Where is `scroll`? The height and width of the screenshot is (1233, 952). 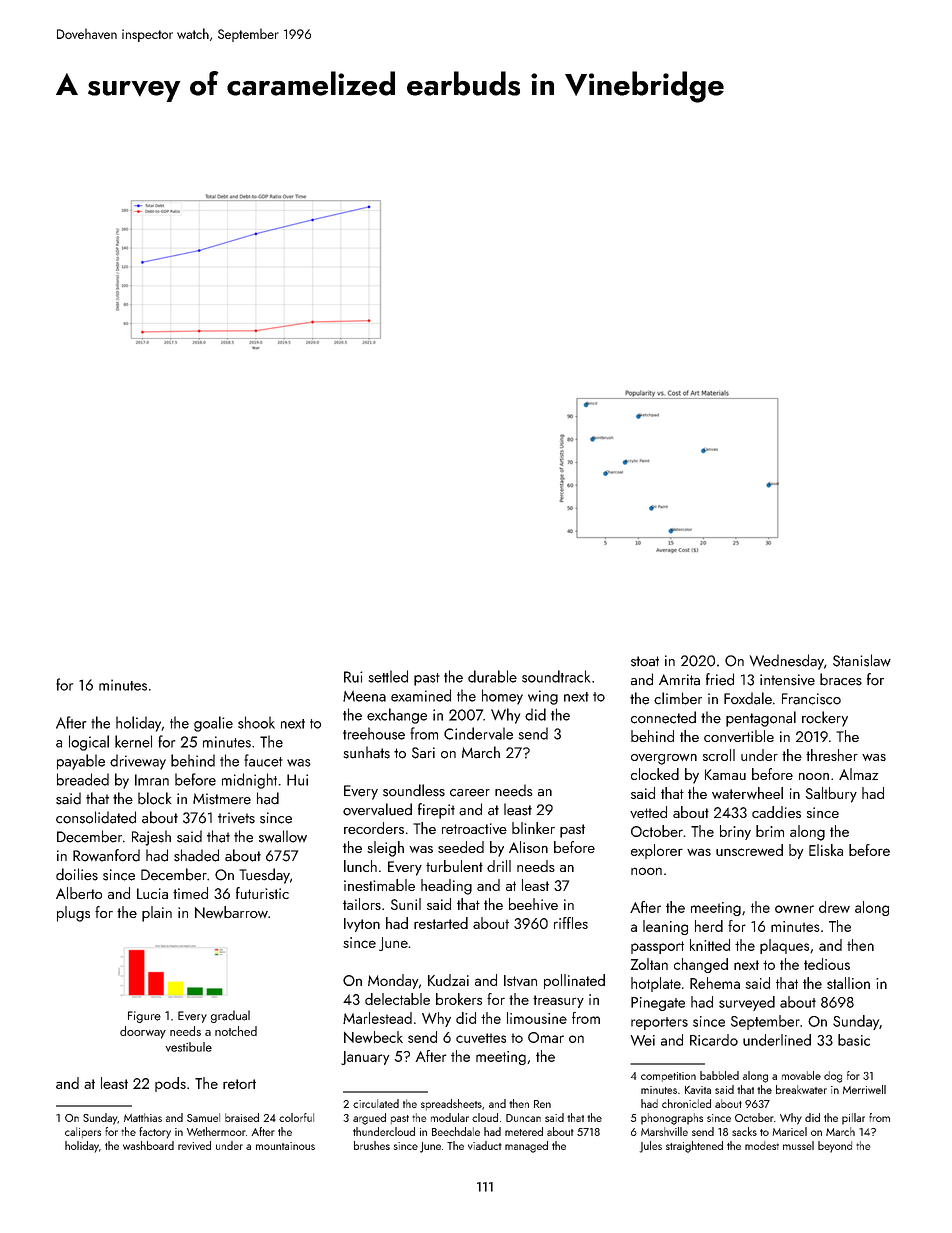 scroll is located at coordinates (719, 755).
